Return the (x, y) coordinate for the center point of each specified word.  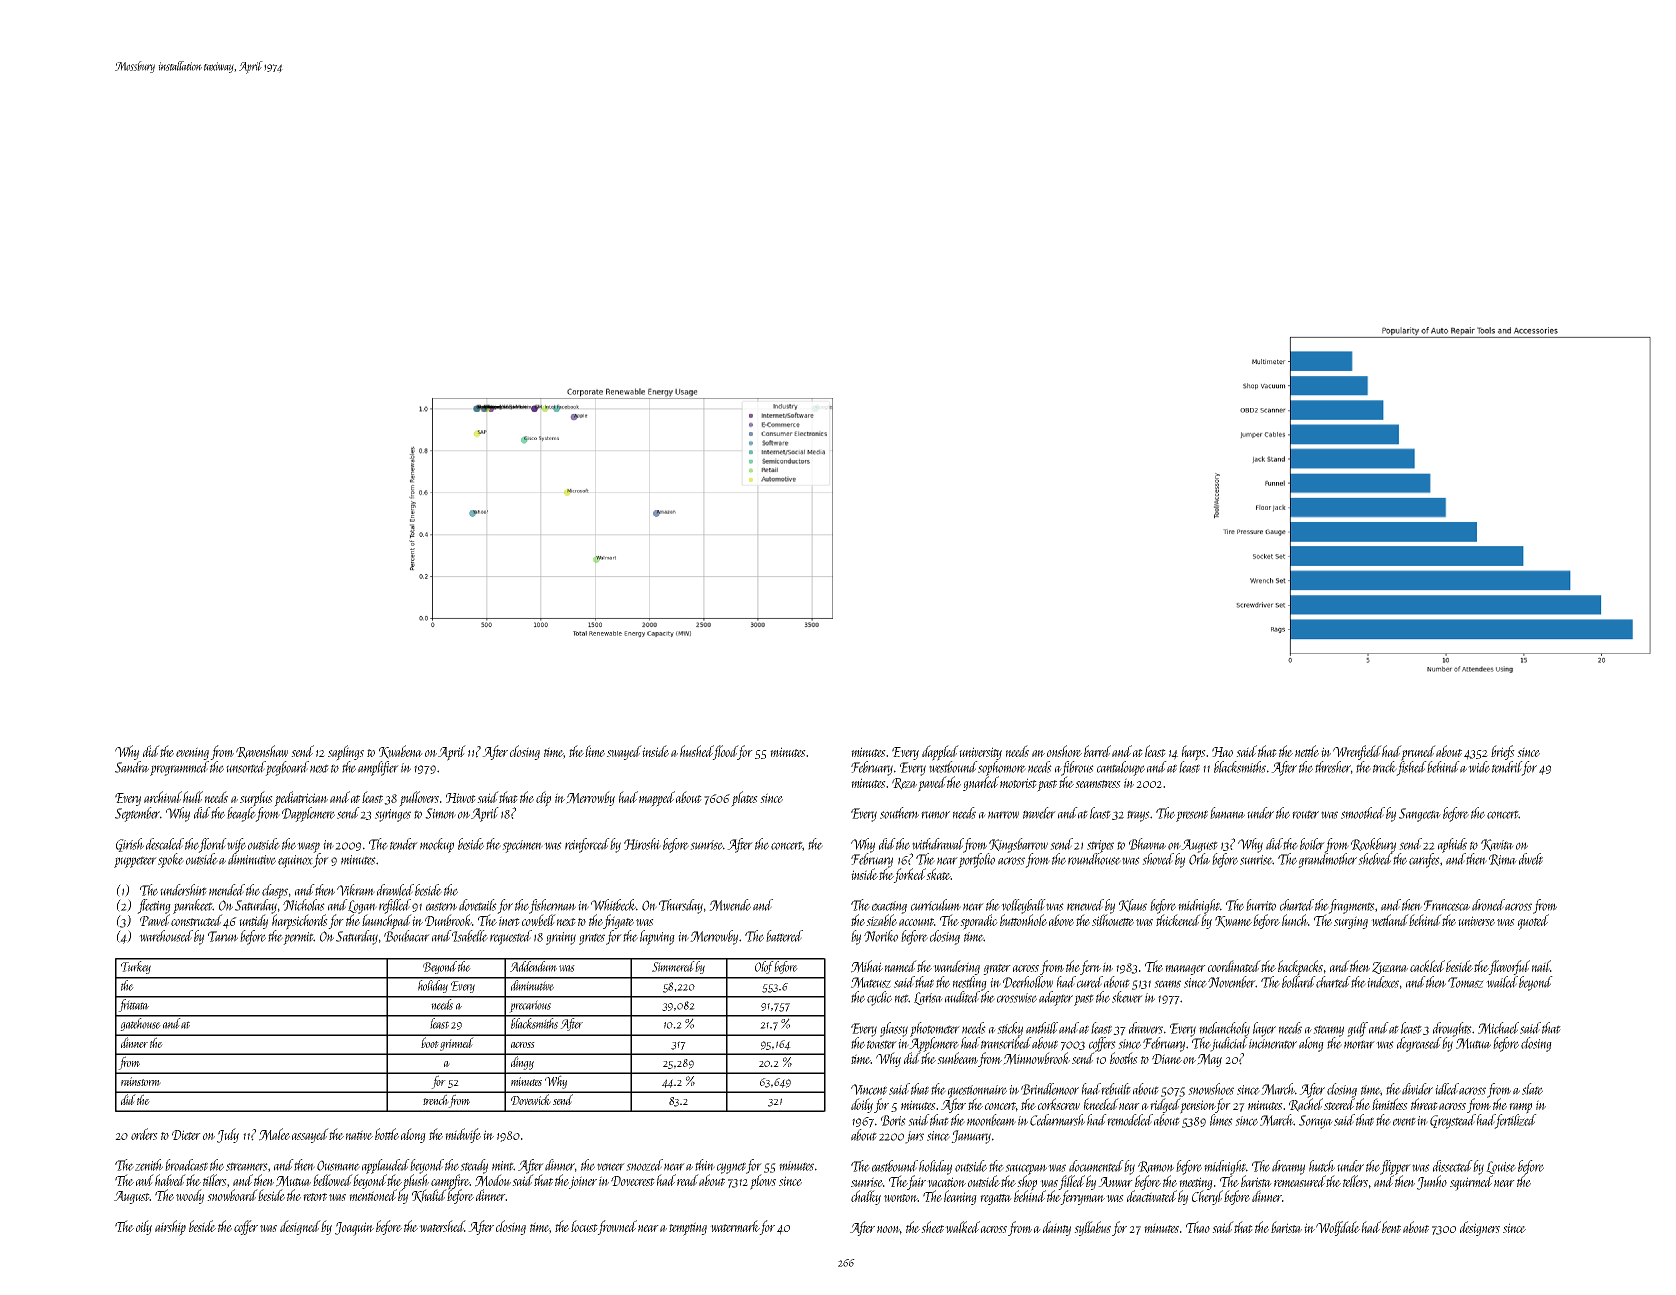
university (980, 753)
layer (1264, 1029)
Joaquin (354, 1229)
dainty (1057, 1228)
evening (192, 753)
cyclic (879, 998)
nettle (1307, 751)
